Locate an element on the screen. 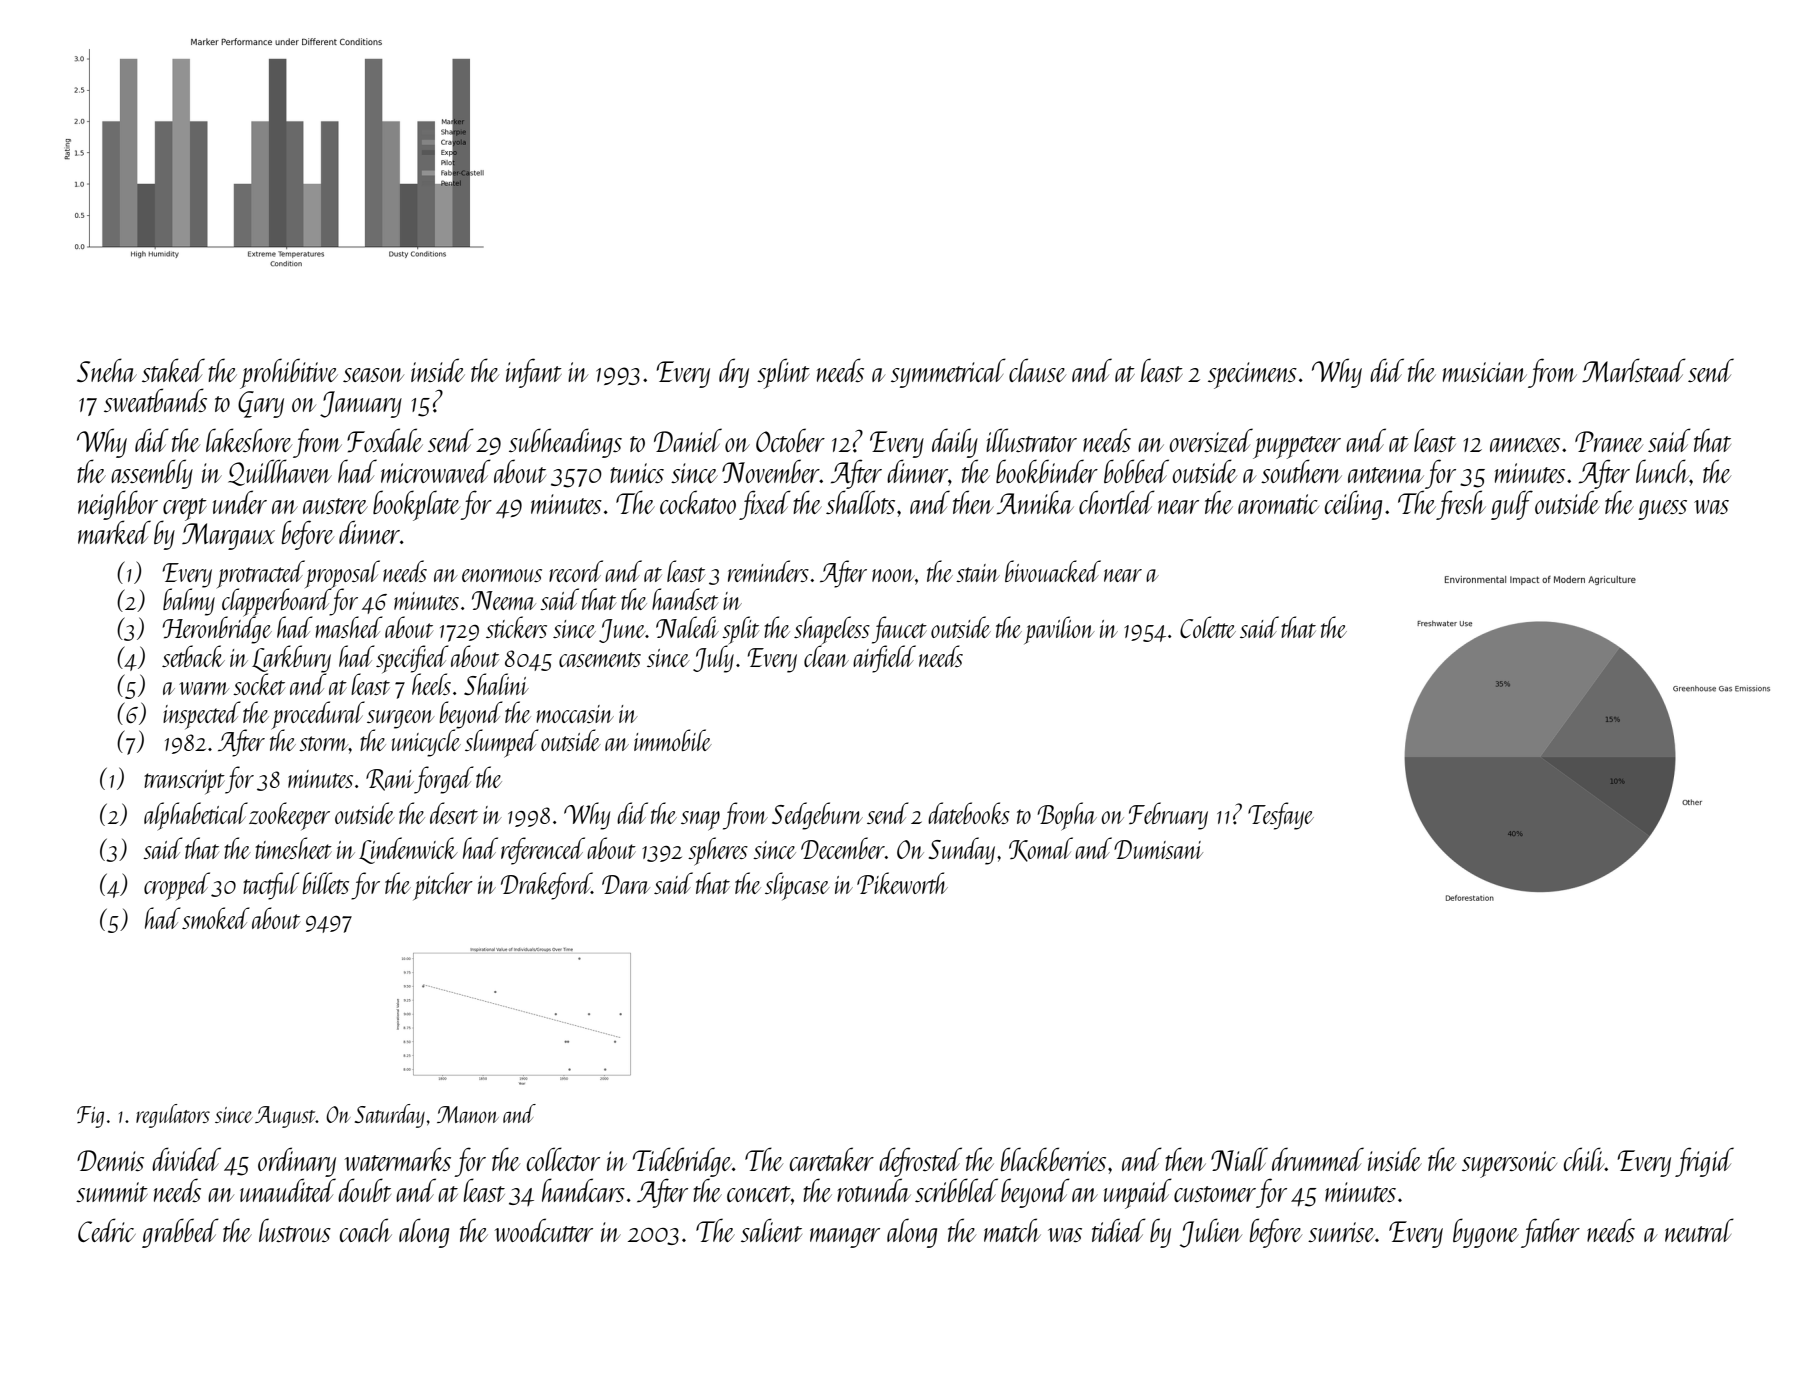 This screenshot has height=1396, width=1807. slipcase is located at coordinates (797, 886).
